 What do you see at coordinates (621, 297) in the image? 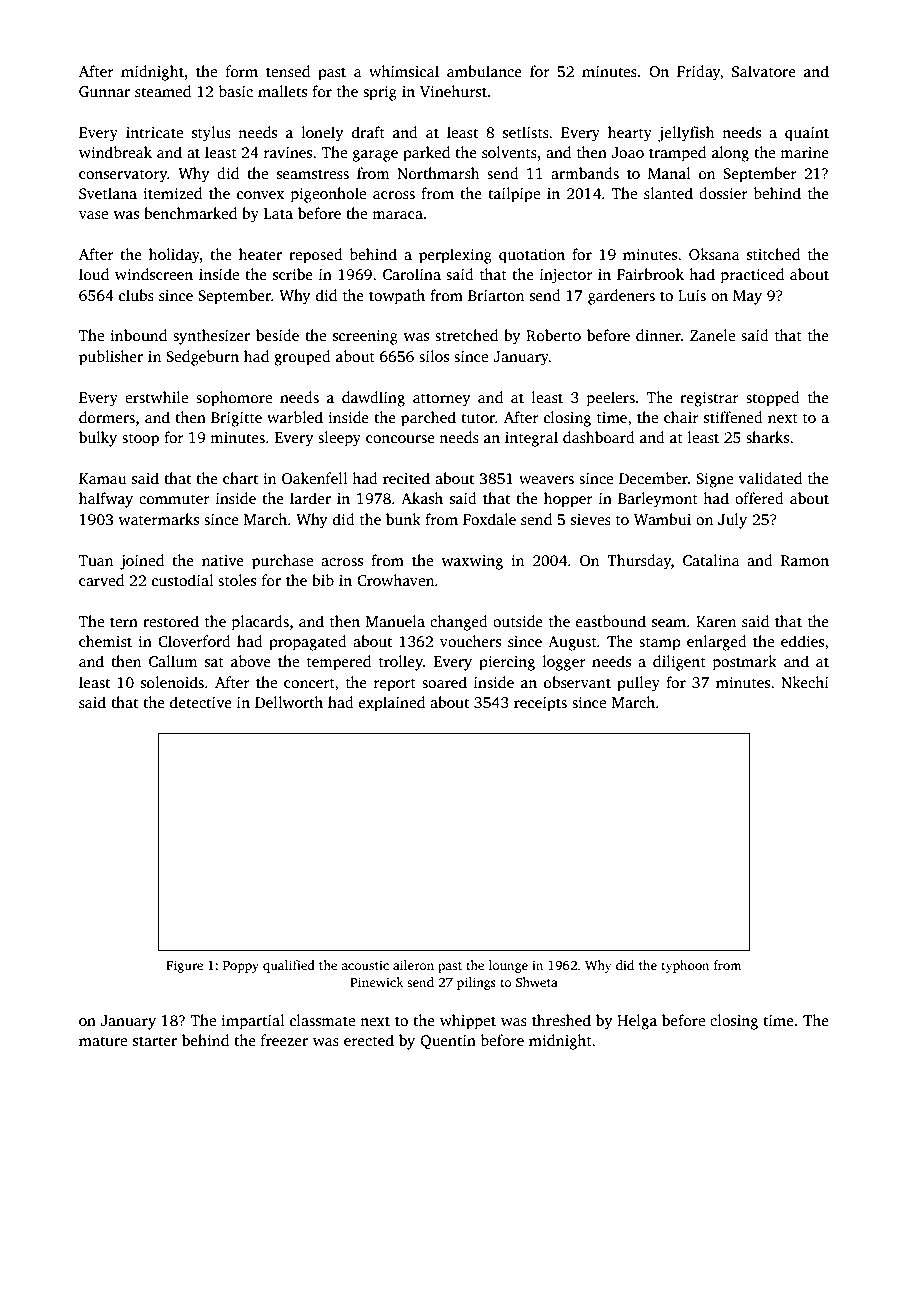
I see `gardeners` at bounding box center [621, 297].
